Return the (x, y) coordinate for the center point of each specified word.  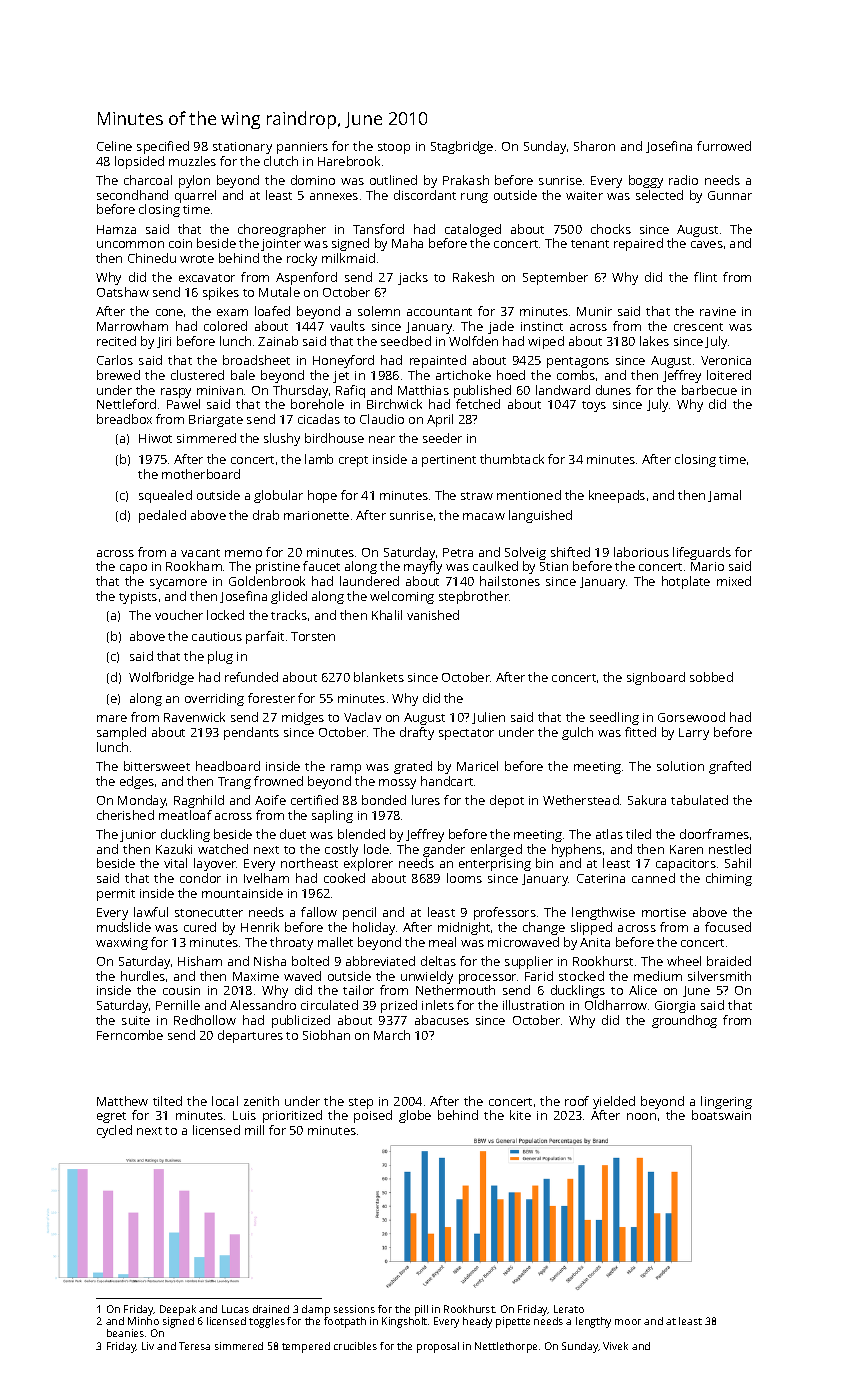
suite (136, 1020)
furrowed (724, 146)
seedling (614, 718)
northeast (309, 863)
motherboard (201, 474)
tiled (638, 834)
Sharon (594, 146)
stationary (242, 148)
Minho (143, 1321)
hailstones (510, 581)
